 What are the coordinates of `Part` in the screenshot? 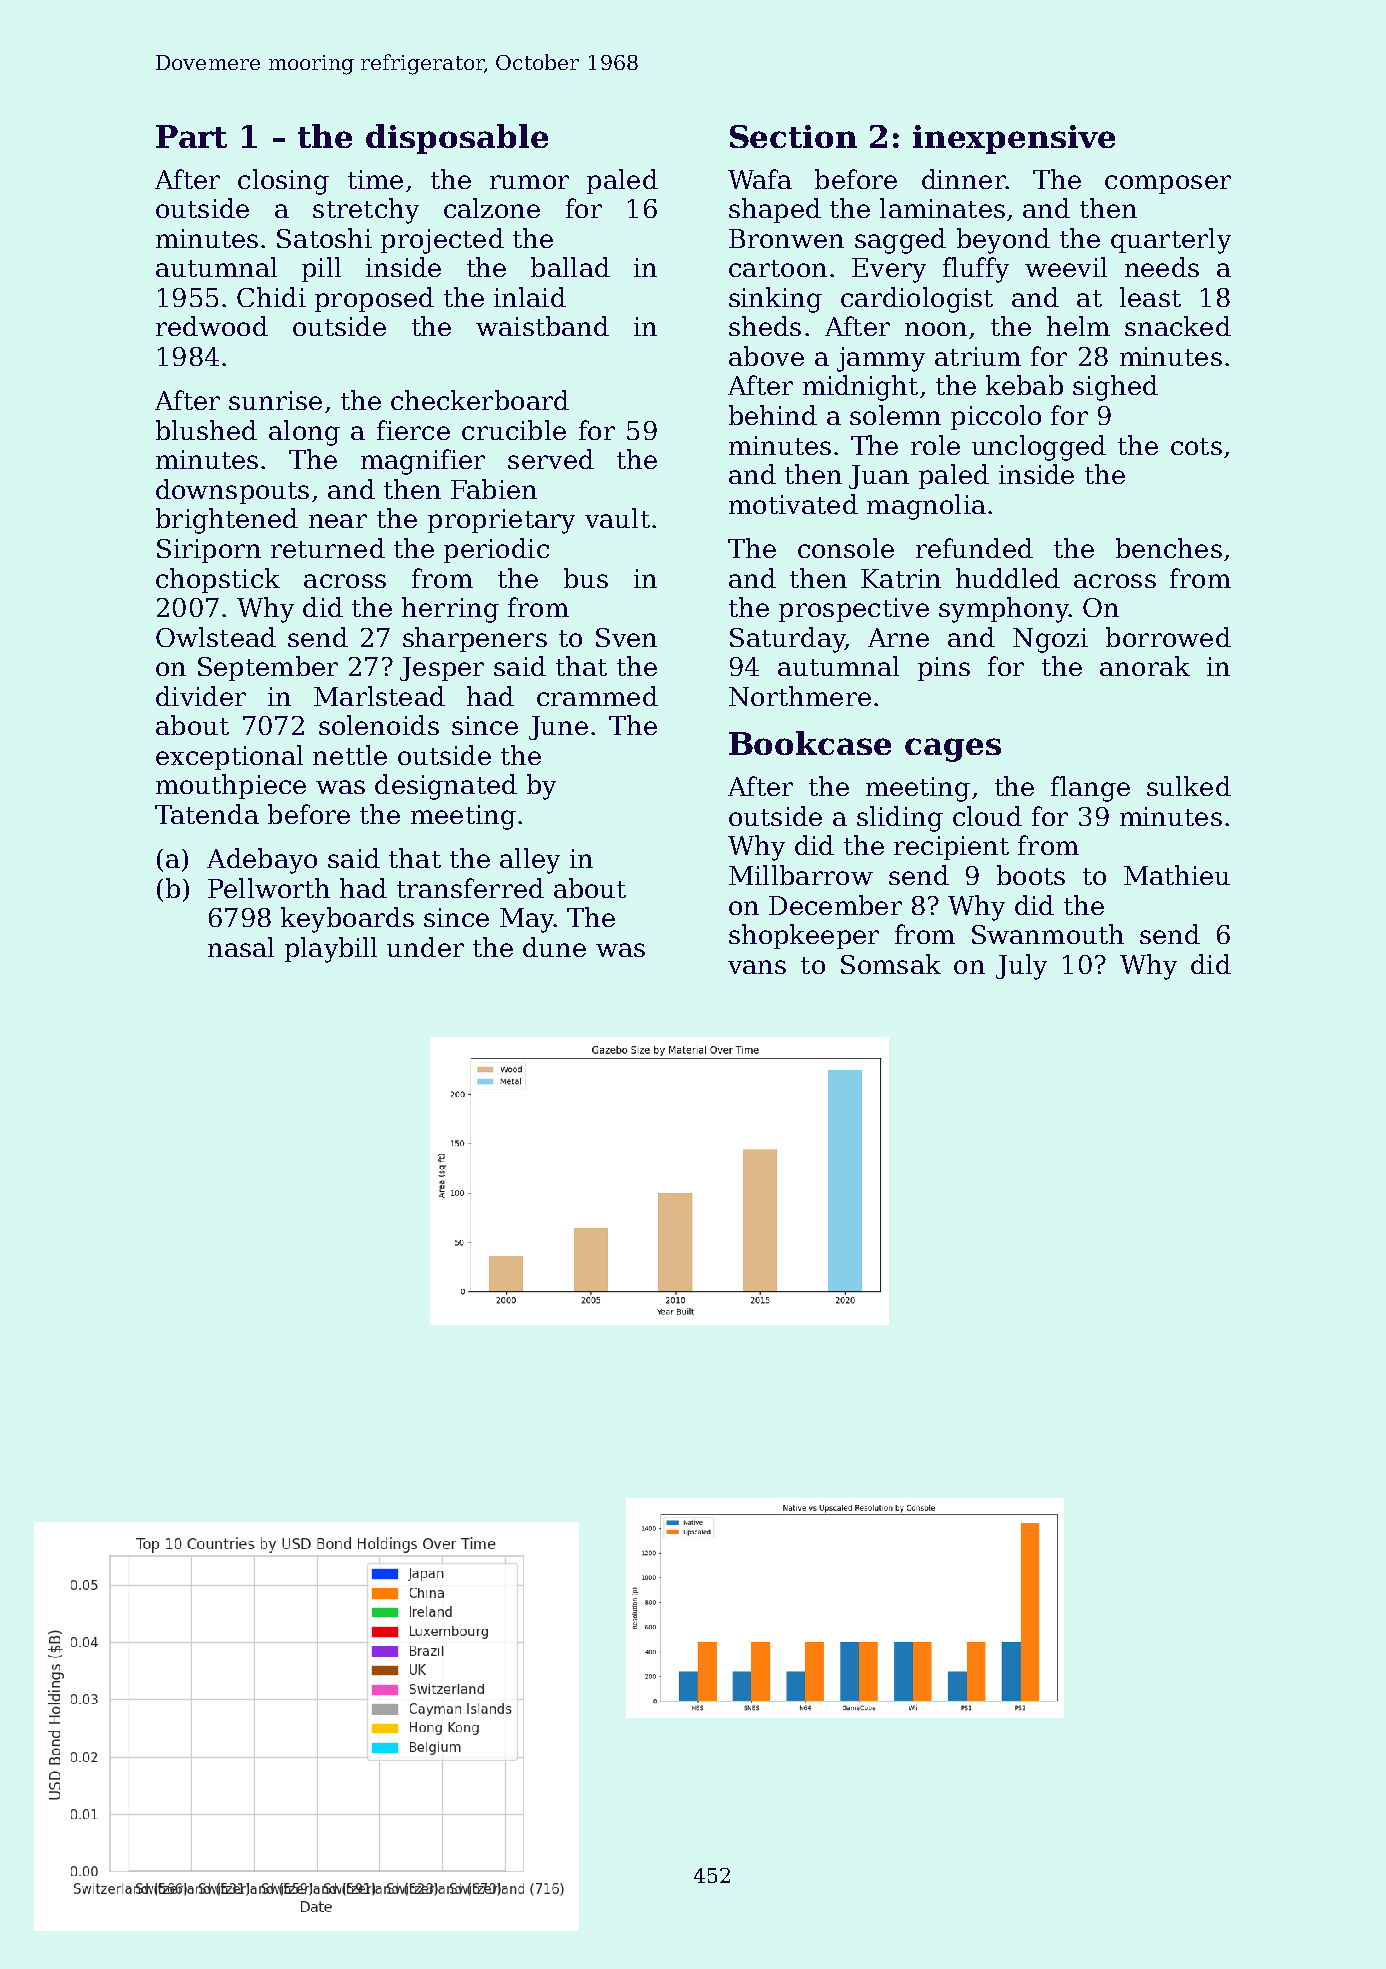 It's located at (191, 136).
